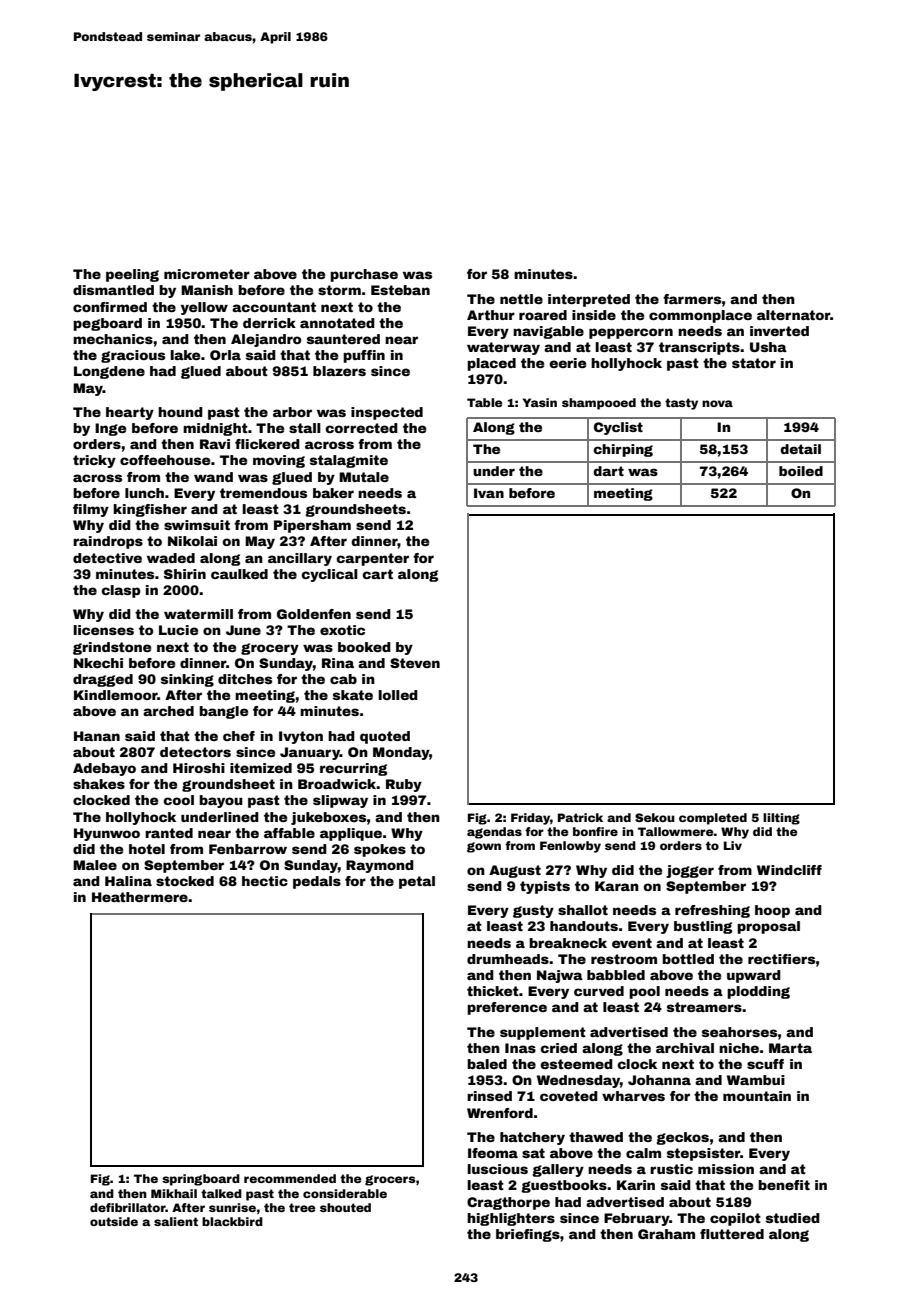 Image resolution: width=908 pixels, height=1316 pixels. What do you see at coordinates (387, 413) in the document?
I see `inspected` at bounding box center [387, 413].
